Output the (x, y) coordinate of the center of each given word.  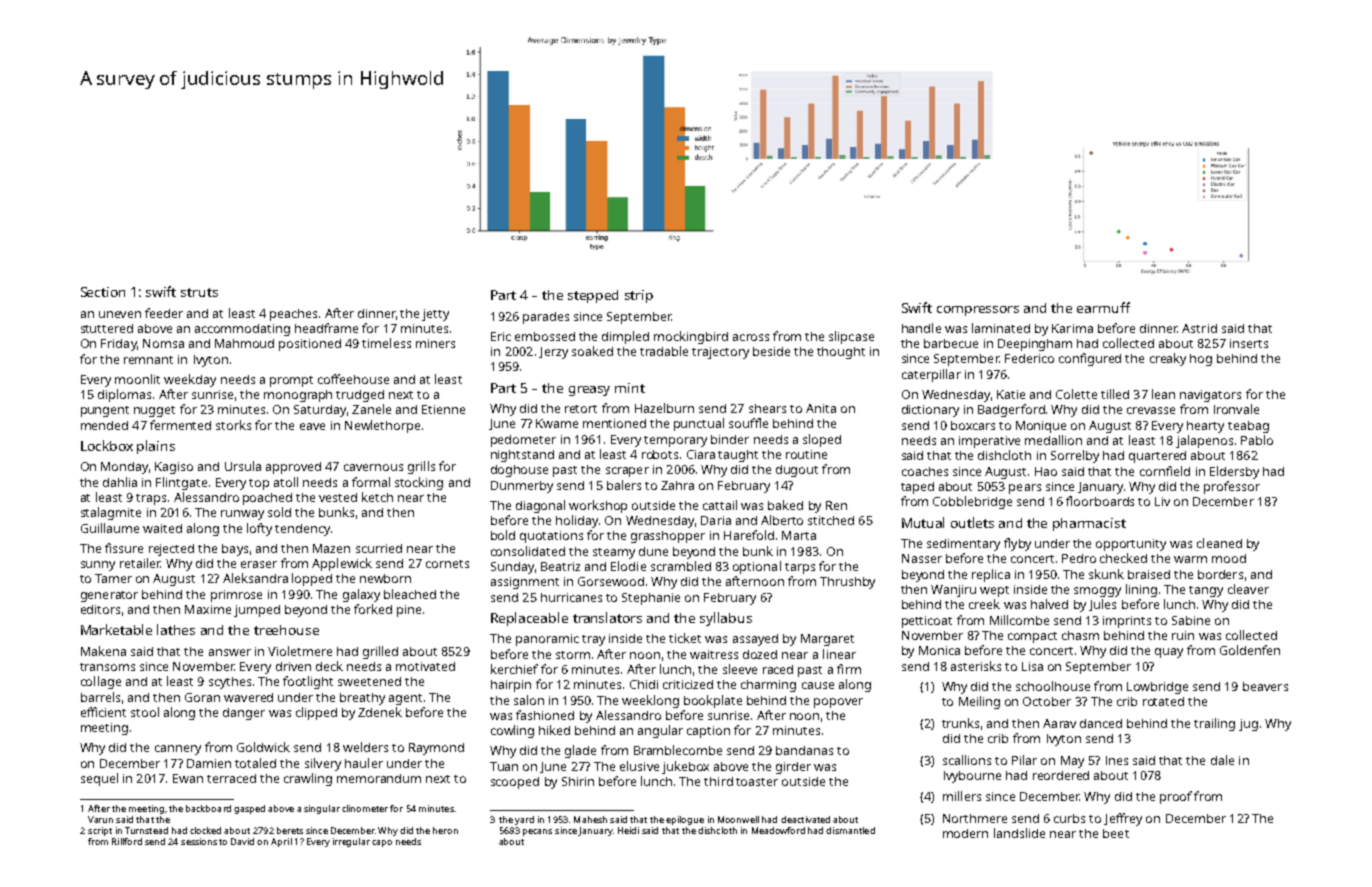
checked (1123, 558)
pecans (537, 832)
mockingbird (691, 337)
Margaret (827, 640)
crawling (308, 779)
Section (103, 292)
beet (1116, 833)
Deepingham (1035, 345)
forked (373, 609)
